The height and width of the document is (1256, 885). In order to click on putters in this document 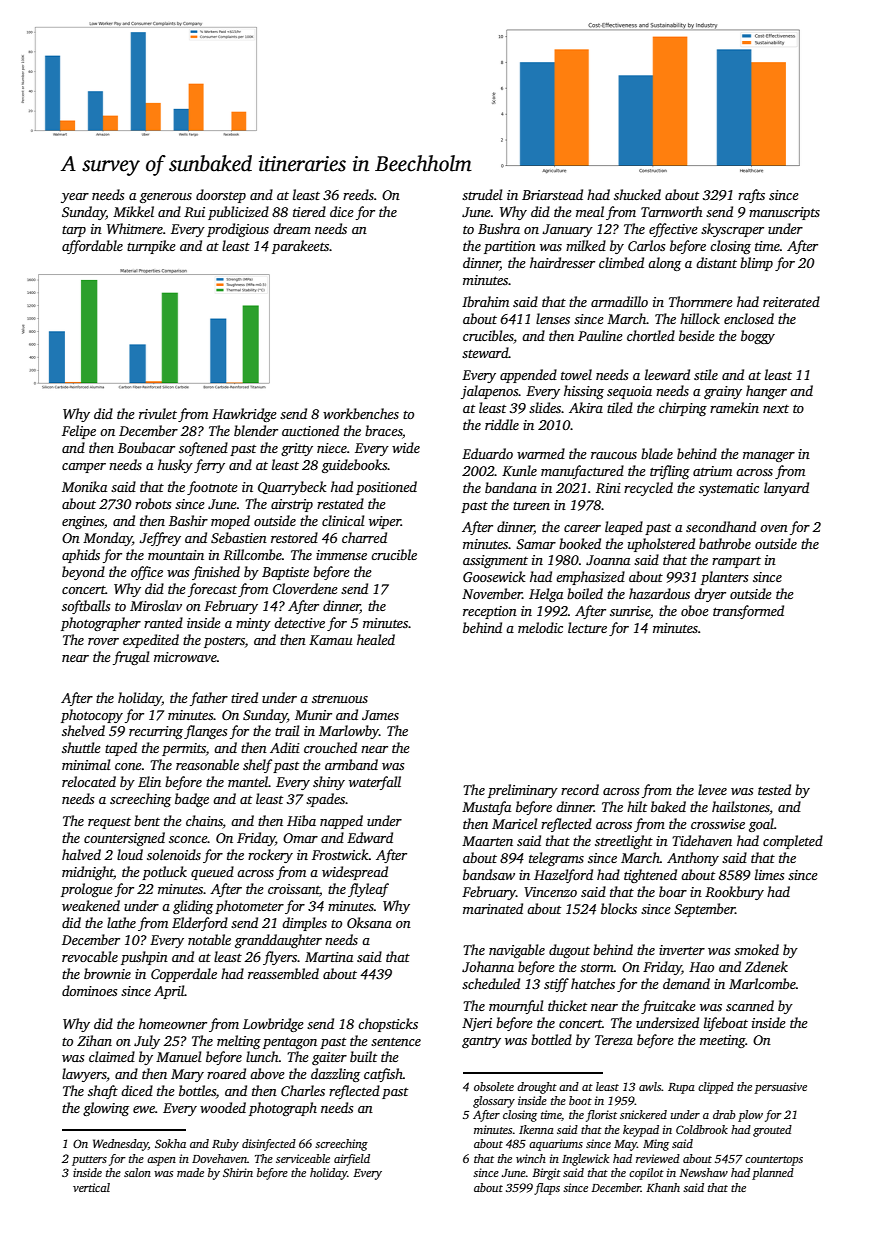, I will do `click(89, 1161)`.
